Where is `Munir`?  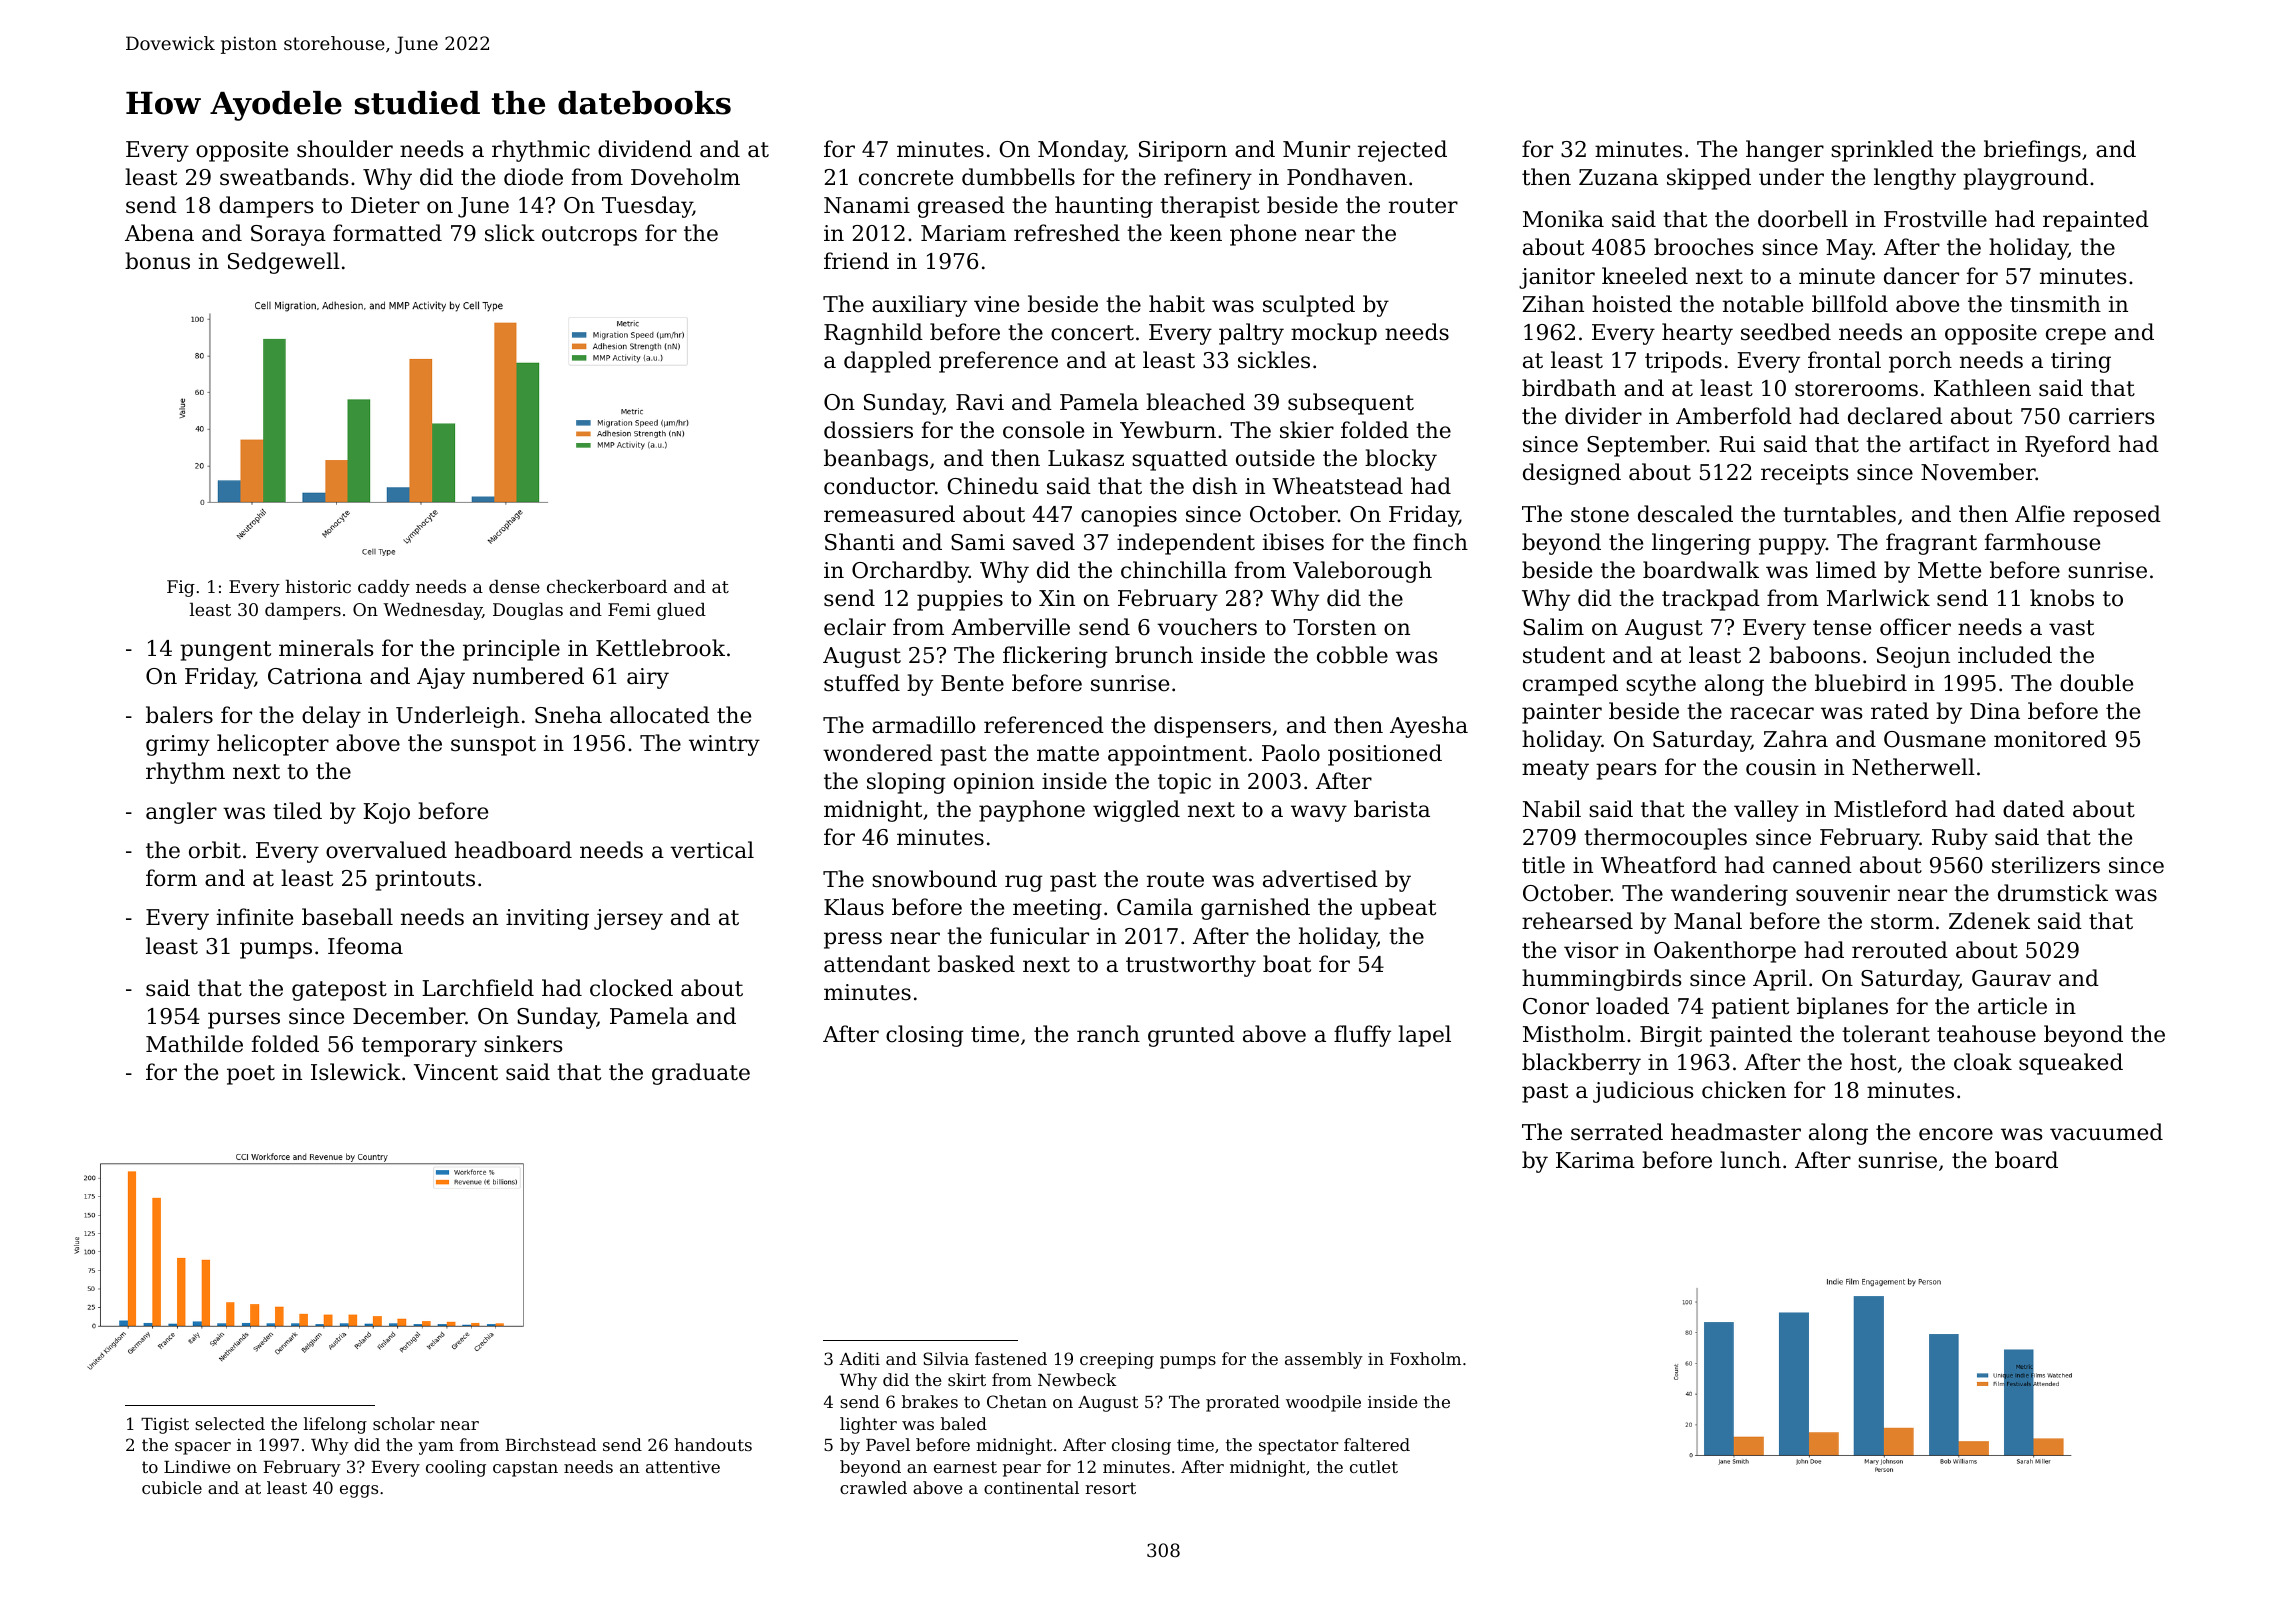
Munir is located at coordinates (1316, 149).
